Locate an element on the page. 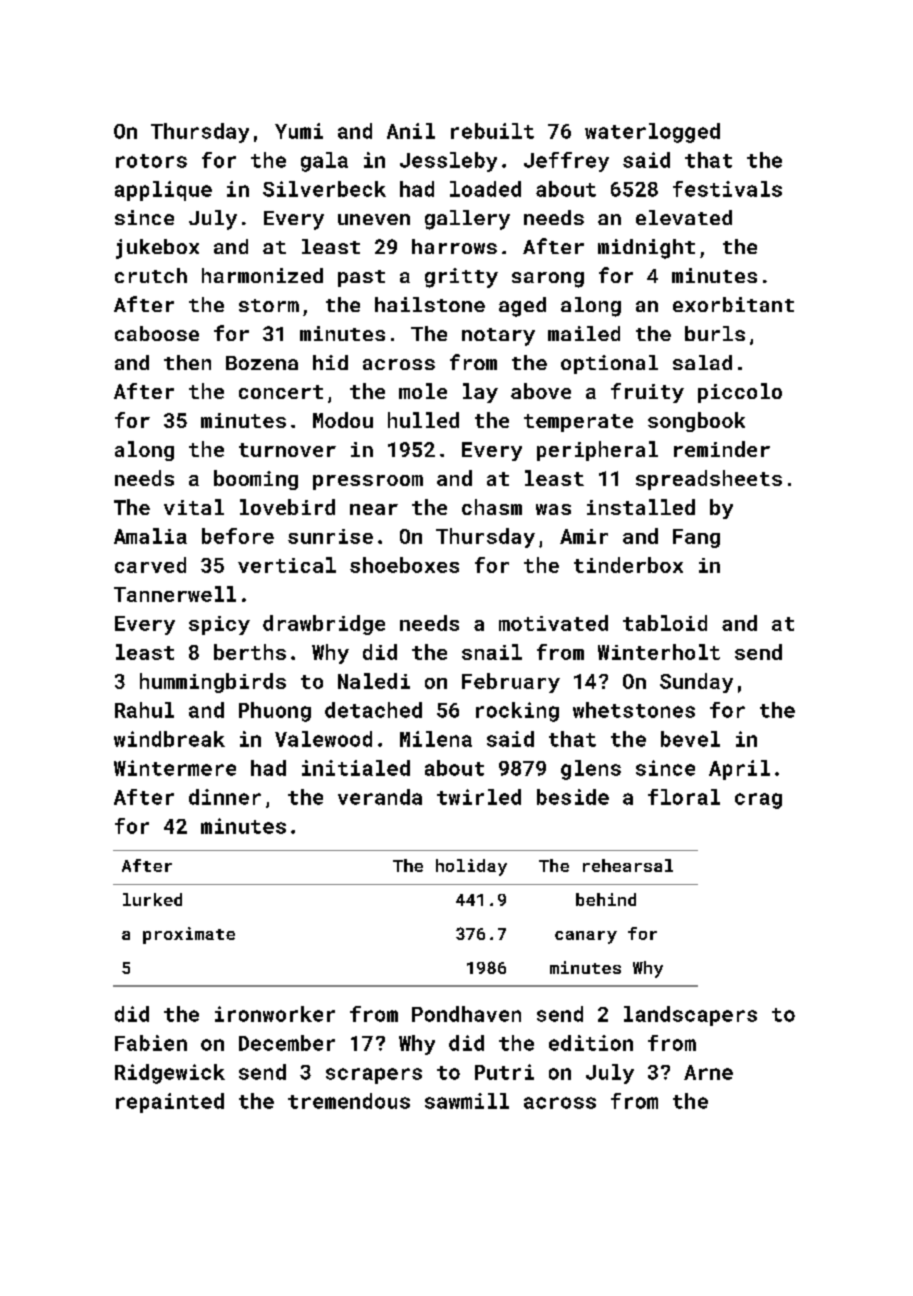 The height and width of the image is (1296, 913). turnover is located at coordinates (287, 450).
